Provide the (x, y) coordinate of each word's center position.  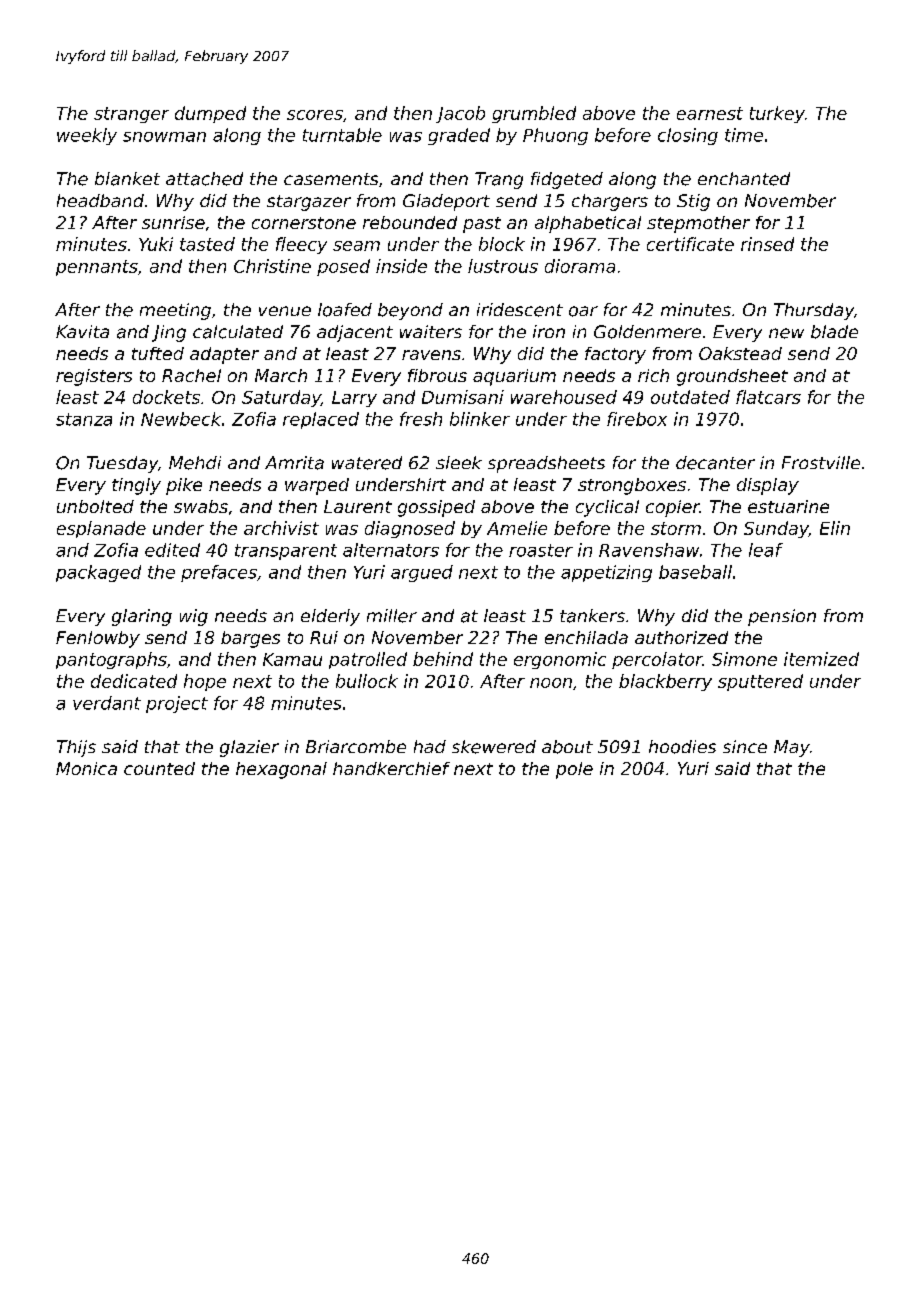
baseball (695, 572)
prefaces (219, 573)
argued (422, 573)
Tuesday (122, 464)
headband (100, 200)
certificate (690, 244)
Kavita (82, 331)
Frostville (821, 462)
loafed (345, 310)
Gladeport (446, 202)
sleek (459, 462)
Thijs (76, 748)
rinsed (767, 244)
